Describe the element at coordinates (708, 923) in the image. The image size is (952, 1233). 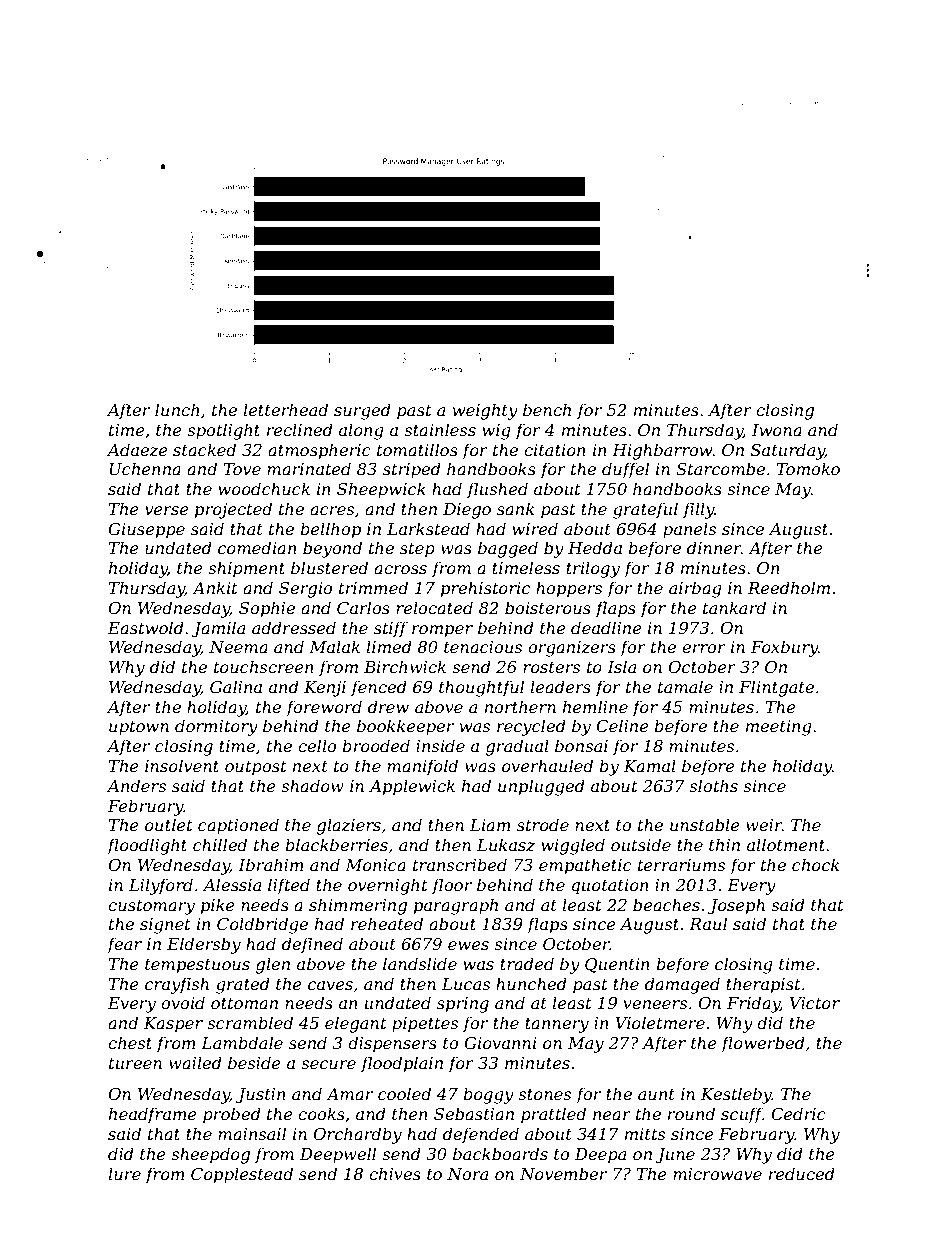
I see `Raul` at that location.
